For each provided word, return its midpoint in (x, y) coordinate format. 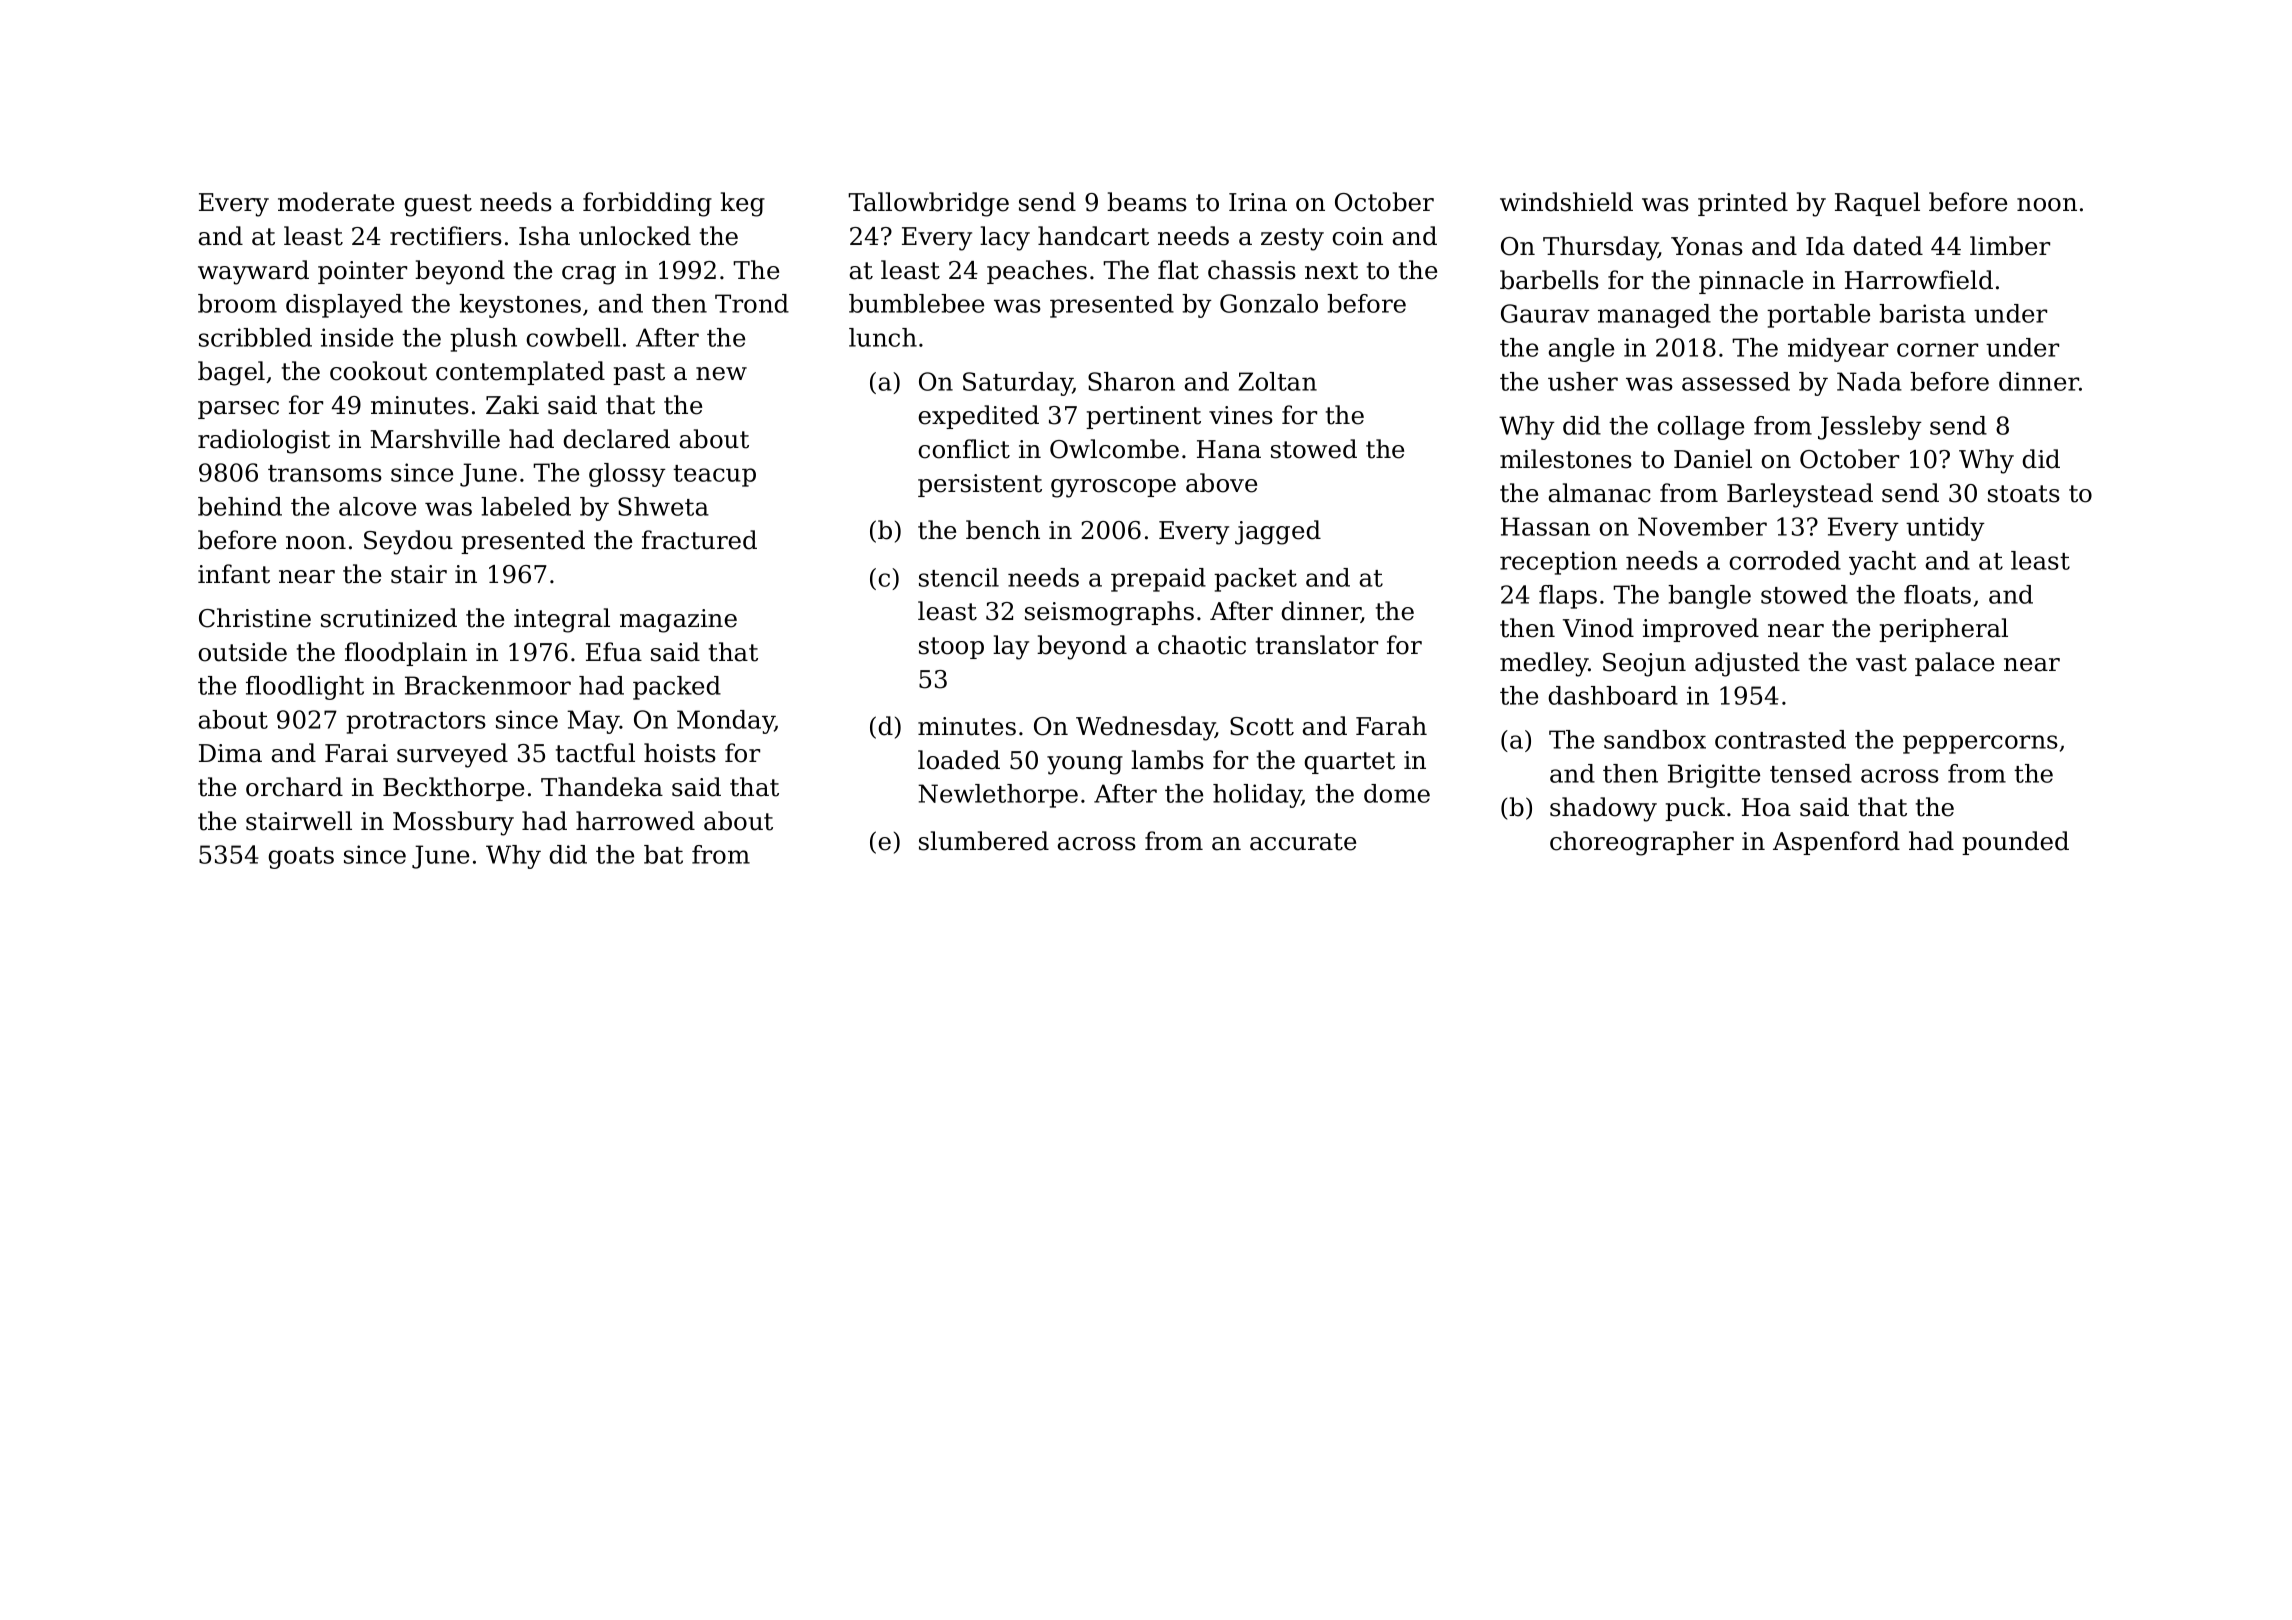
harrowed (635, 821)
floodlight (305, 688)
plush (483, 340)
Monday (726, 722)
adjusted (1747, 664)
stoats (2024, 494)
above (1221, 483)
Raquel (1877, 204)
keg (743, 204)
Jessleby (1870, 428)
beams (1147, 202)
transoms (325, 473)
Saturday (1018, 384)
